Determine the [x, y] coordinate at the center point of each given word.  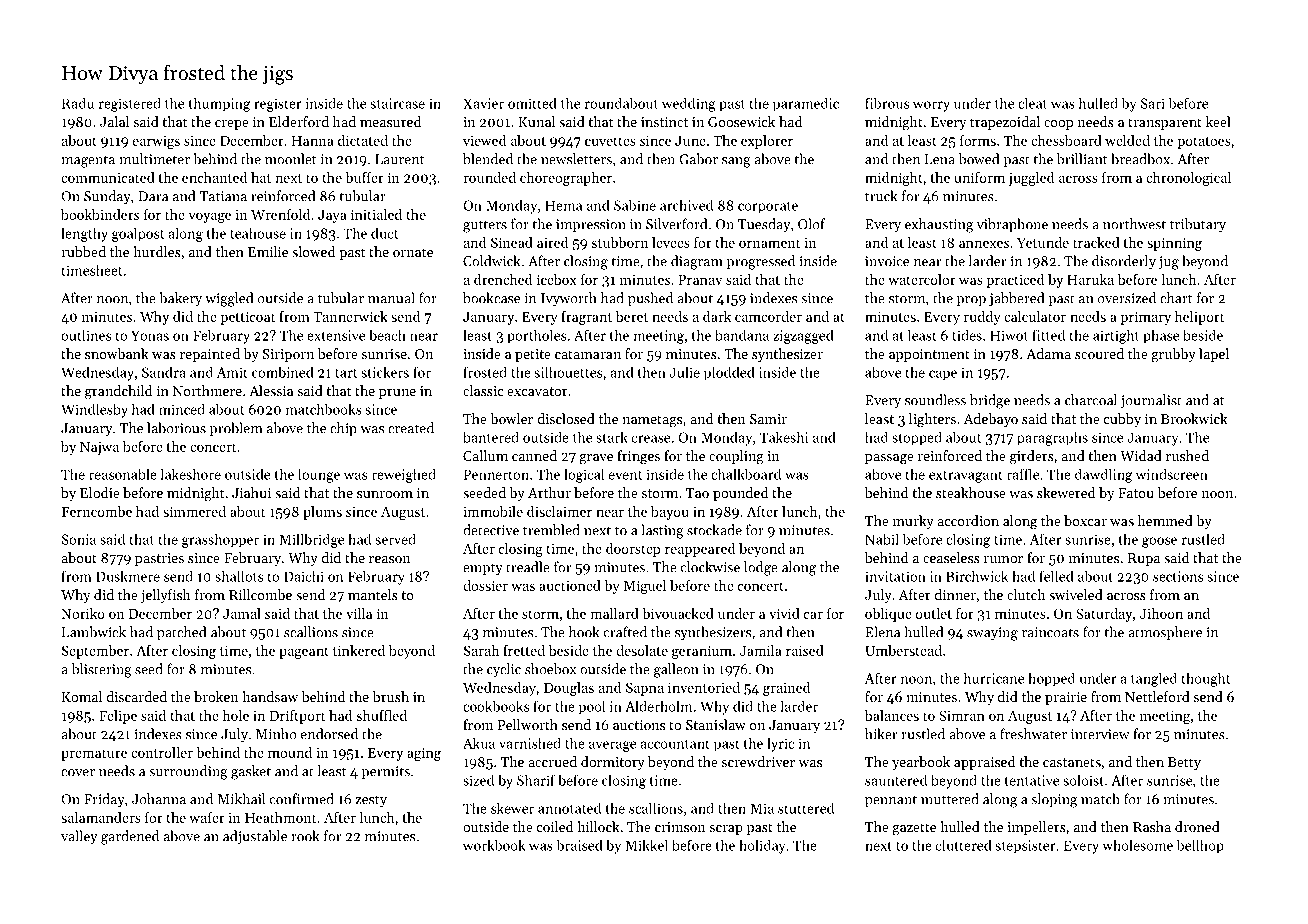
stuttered [806, 808]
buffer [364, 177]
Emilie [268, 251]
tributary [1198, 225]
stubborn [620, 242]
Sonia [79, 539]
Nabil [882, 539]
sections [1178, 576]
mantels [373, 594]
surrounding [188, 772]
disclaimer [559, 511]
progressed [761, 262]
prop [971, 301]
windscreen [1172, 474]
